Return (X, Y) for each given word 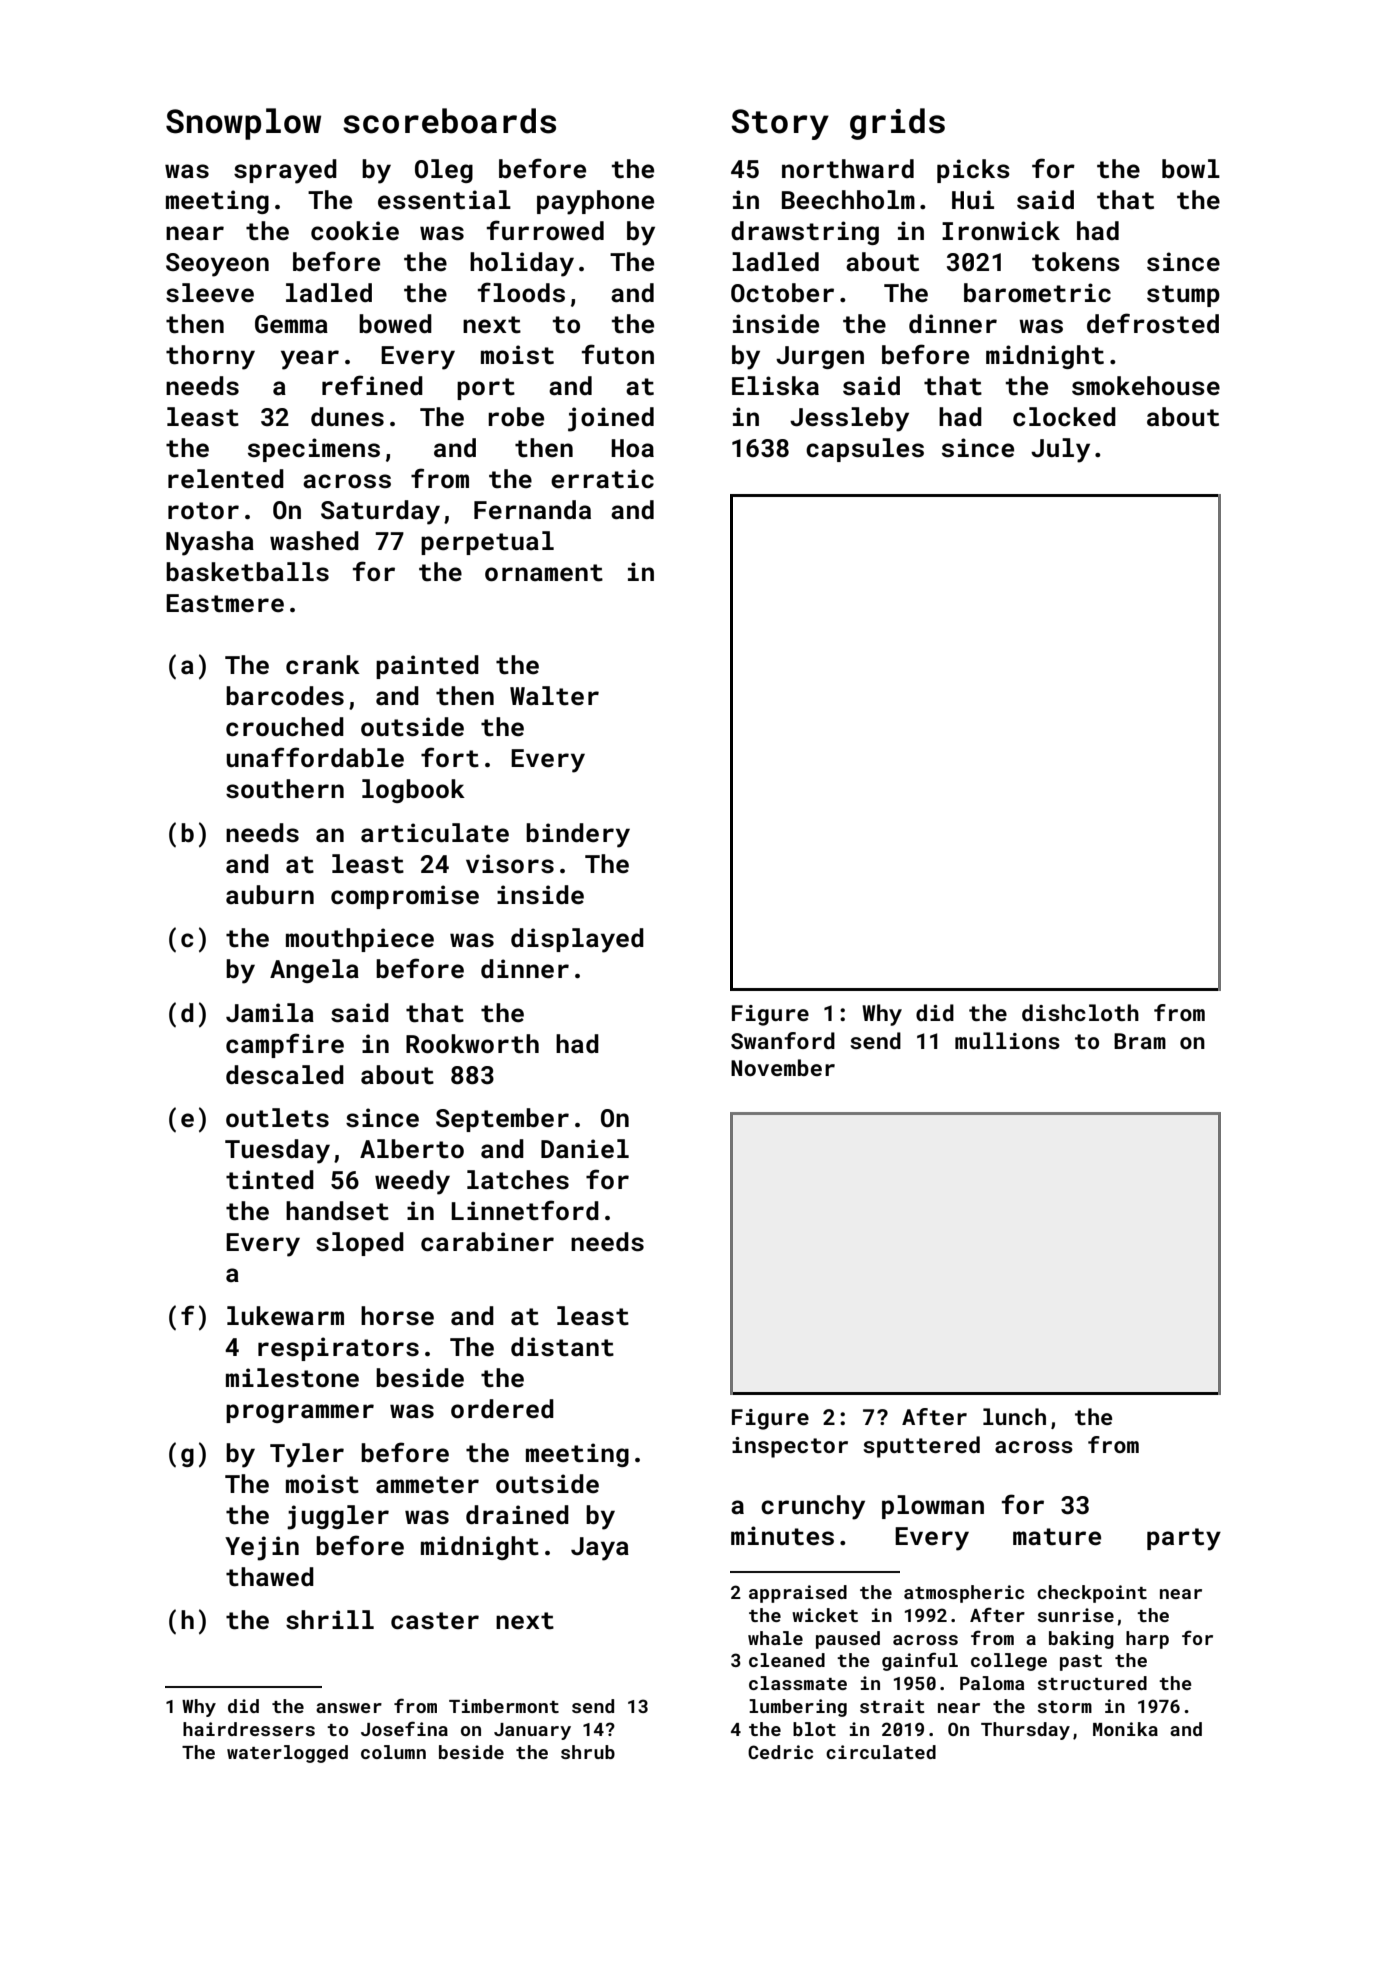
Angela (314, 971)
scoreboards (449, 121)
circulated (881, 1752)
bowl (1191, 168)
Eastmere (225, 603)
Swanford (783, 1040)
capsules (865, 450)
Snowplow (243, 124)
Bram (1140, 1041)
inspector (790, 1447)
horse (397, 1316)
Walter (554, 696)
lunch (1014, 1416)
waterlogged (287, 1754)
